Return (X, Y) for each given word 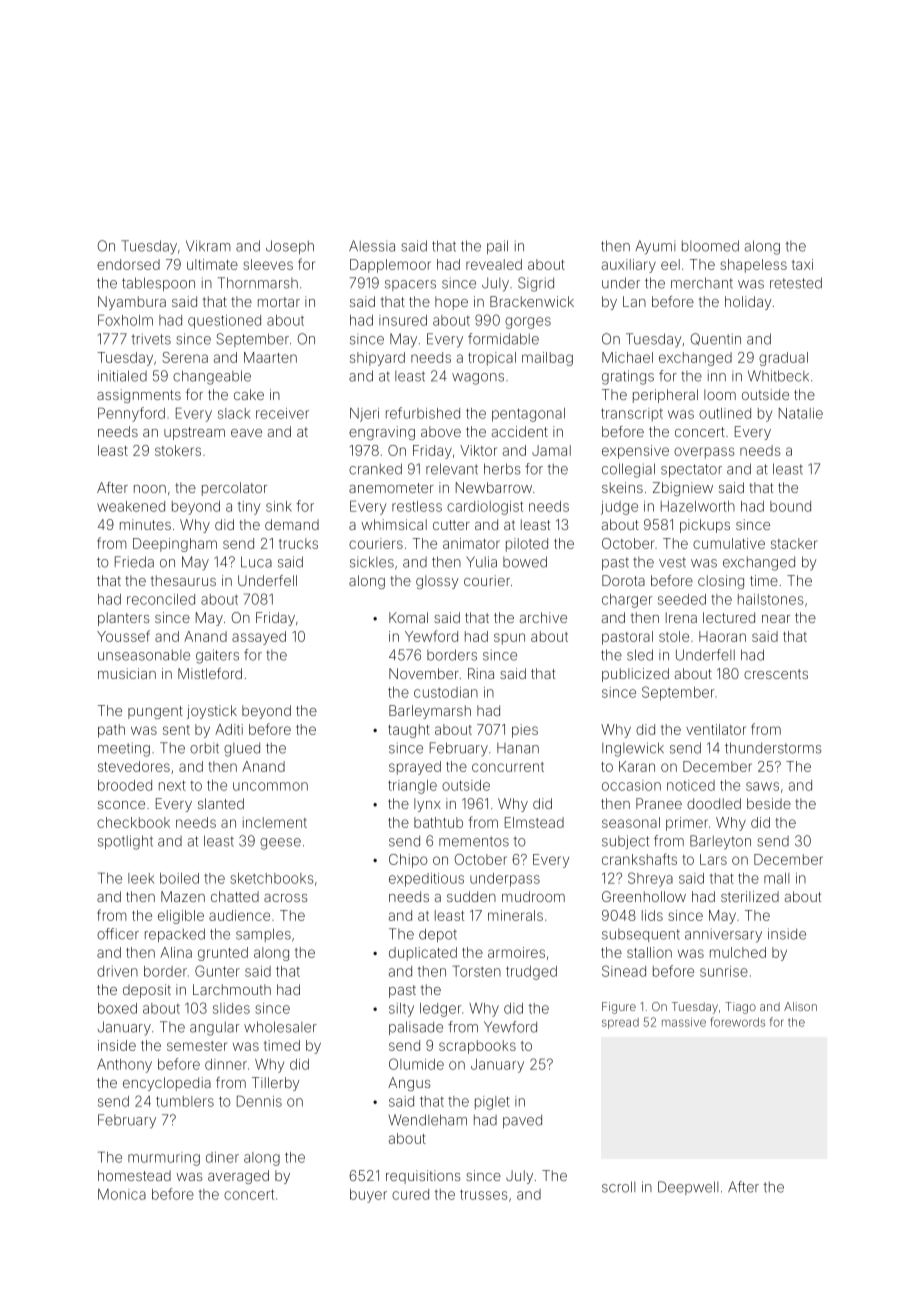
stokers (178, 450)
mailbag (547, 359)
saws (762, 786)
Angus (409, 1084)
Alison (800, 1006)
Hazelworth (698, 506)
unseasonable (144, 655)
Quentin (716, 339)
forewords (737, 1022)
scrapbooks (477, 1047)
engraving (382, 433)
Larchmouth (232, 989)
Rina (481, 673)
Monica (122, 1194)
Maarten (270, 357)
